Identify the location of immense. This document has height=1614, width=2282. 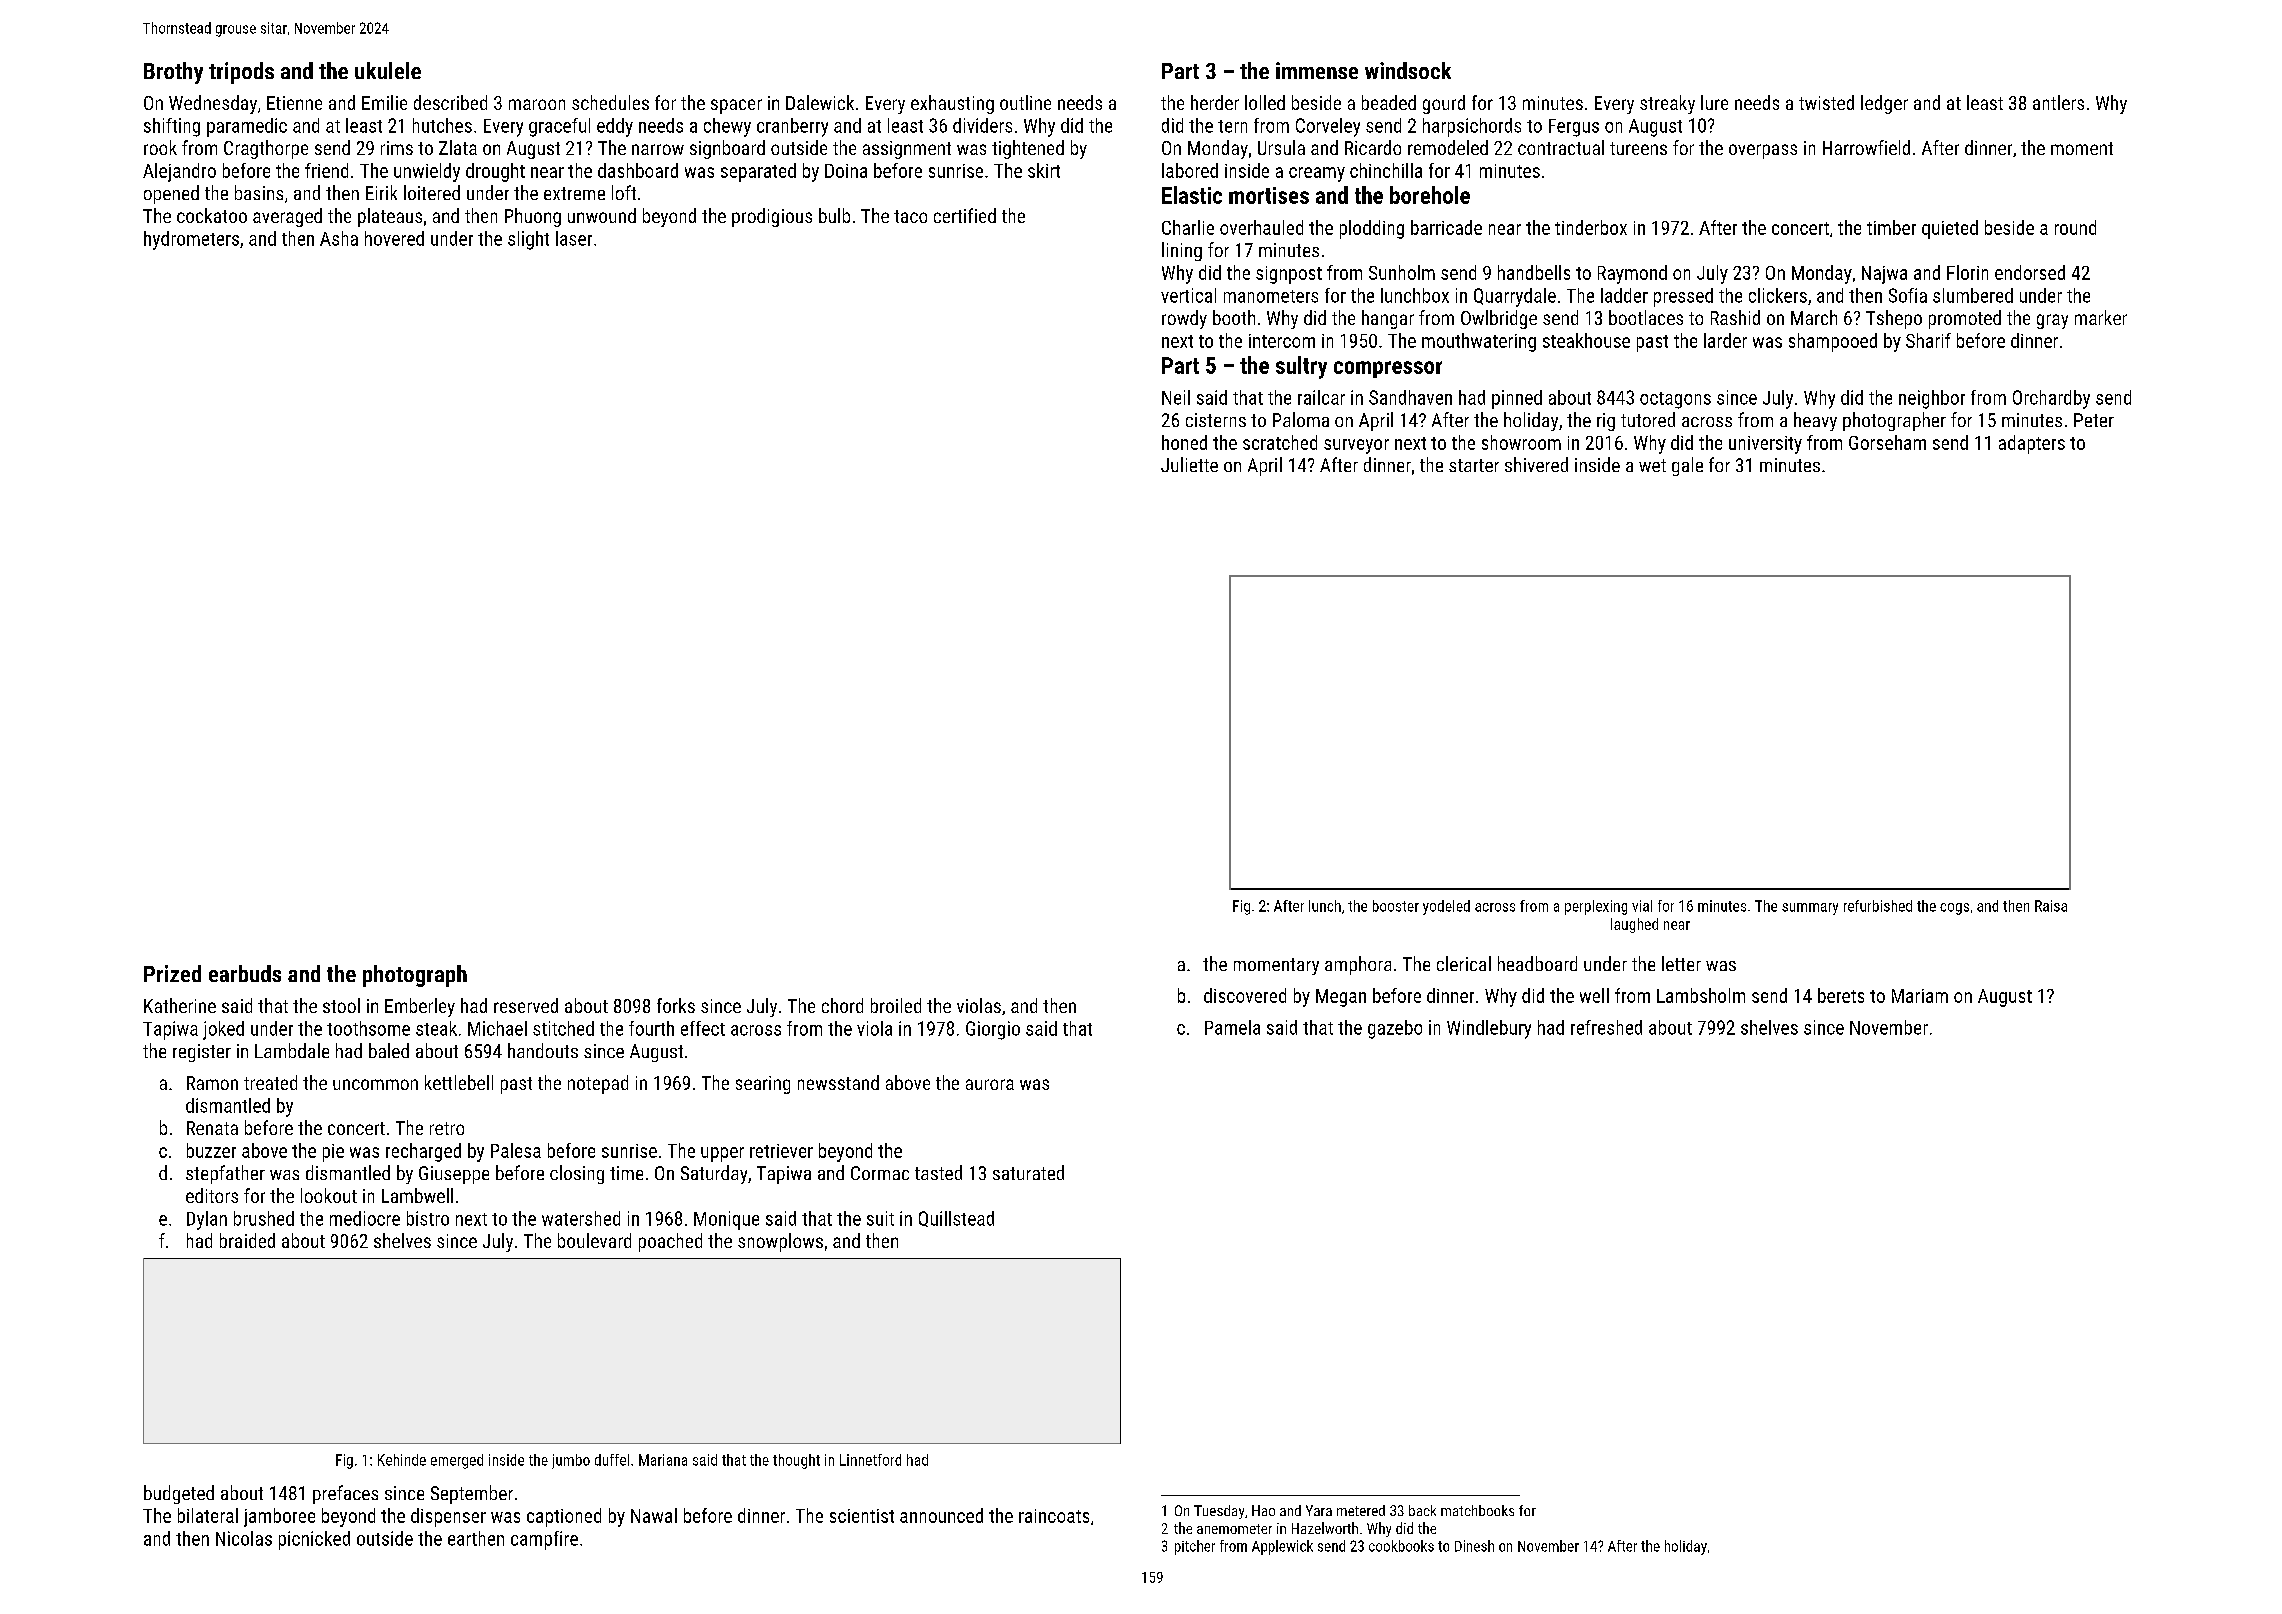
(1317, 70).
